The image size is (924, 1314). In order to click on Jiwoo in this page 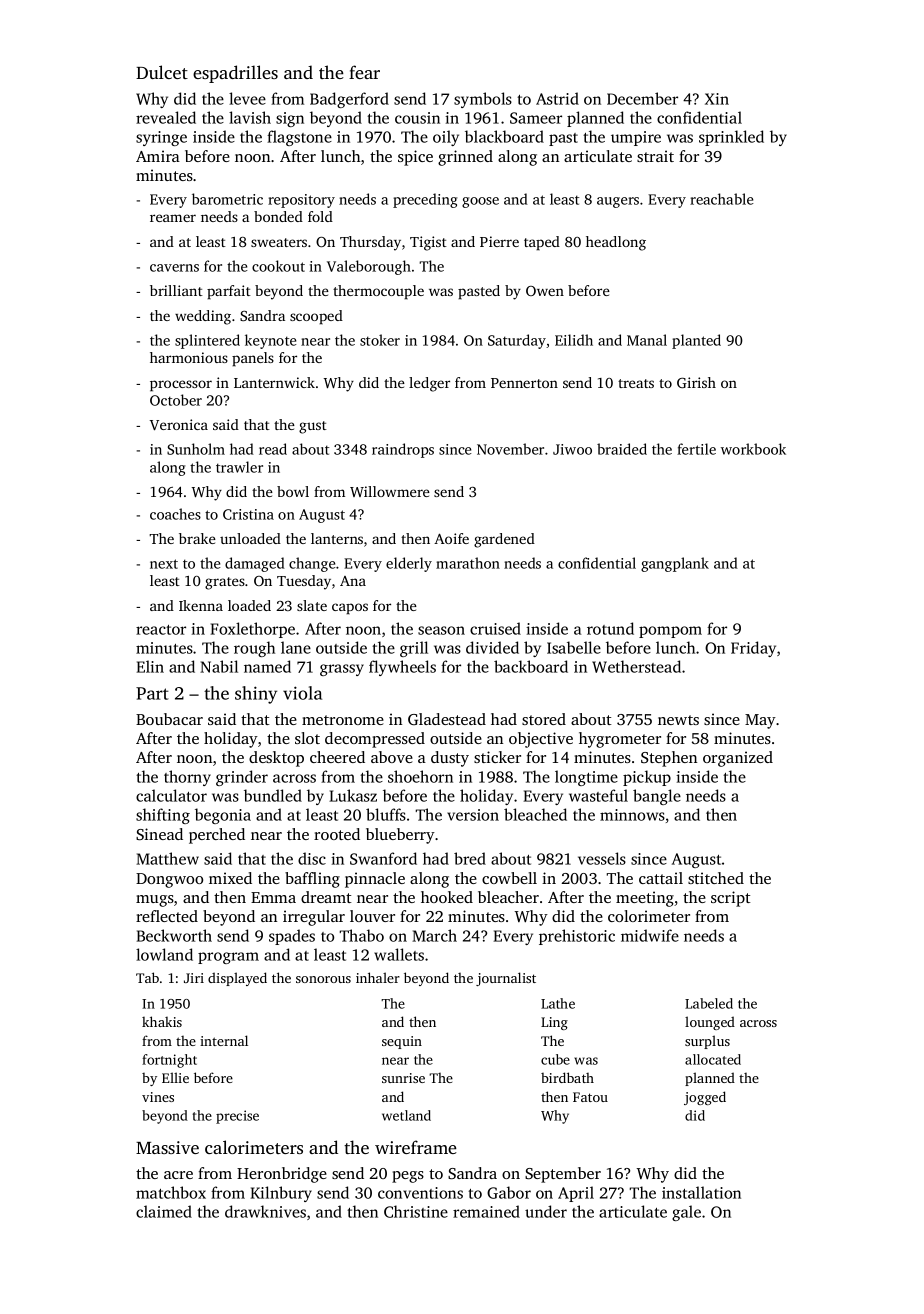, I will do `click(572, 449)`.
